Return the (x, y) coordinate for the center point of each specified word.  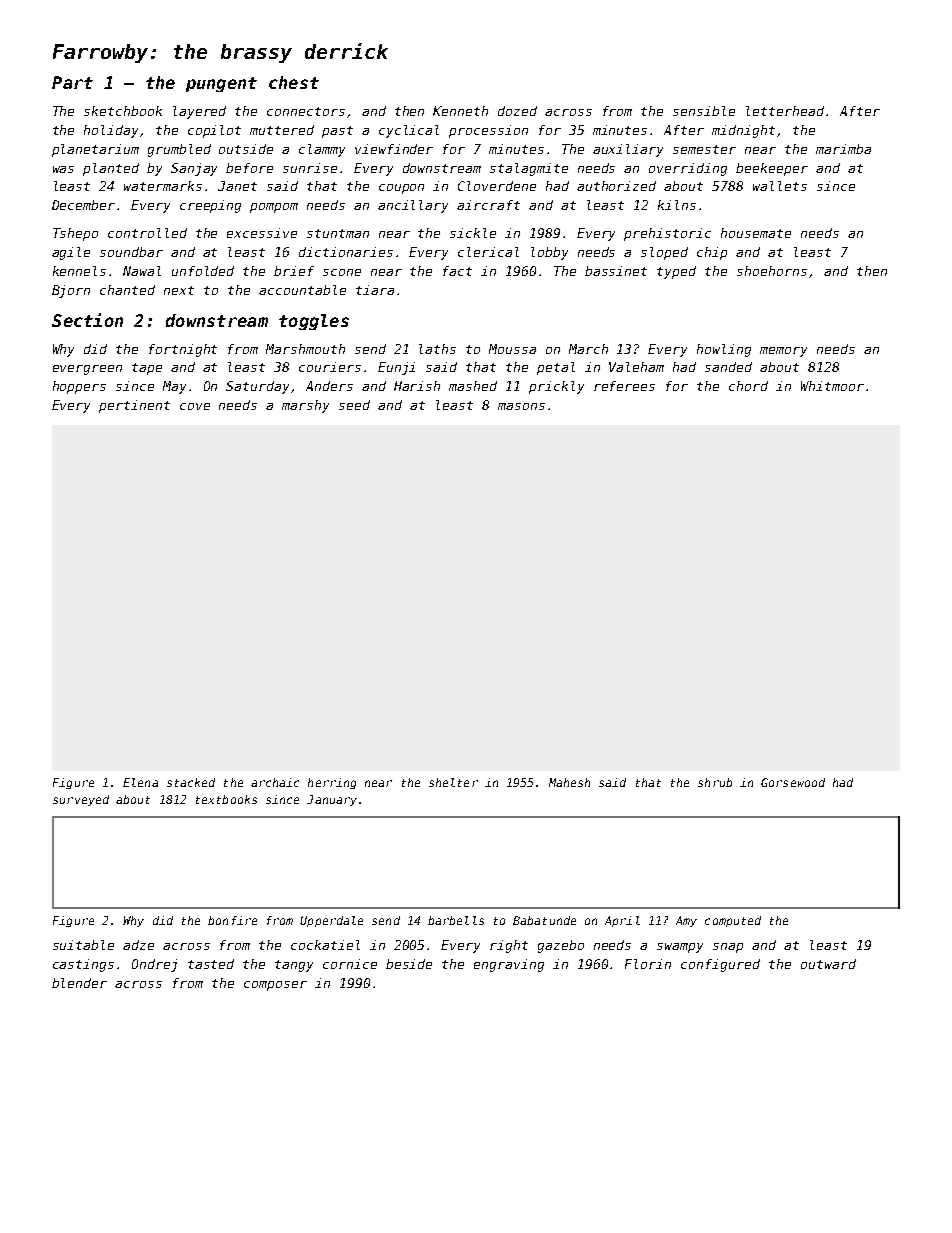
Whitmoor (832, 386)
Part (72, 82)
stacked (191, 782)
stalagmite (529, 169)
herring (332, 783)
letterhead (785, 111)
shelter (453, 782)
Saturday (259, 387)
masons (521, 406)
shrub (715, 782)
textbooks (226, 799)
